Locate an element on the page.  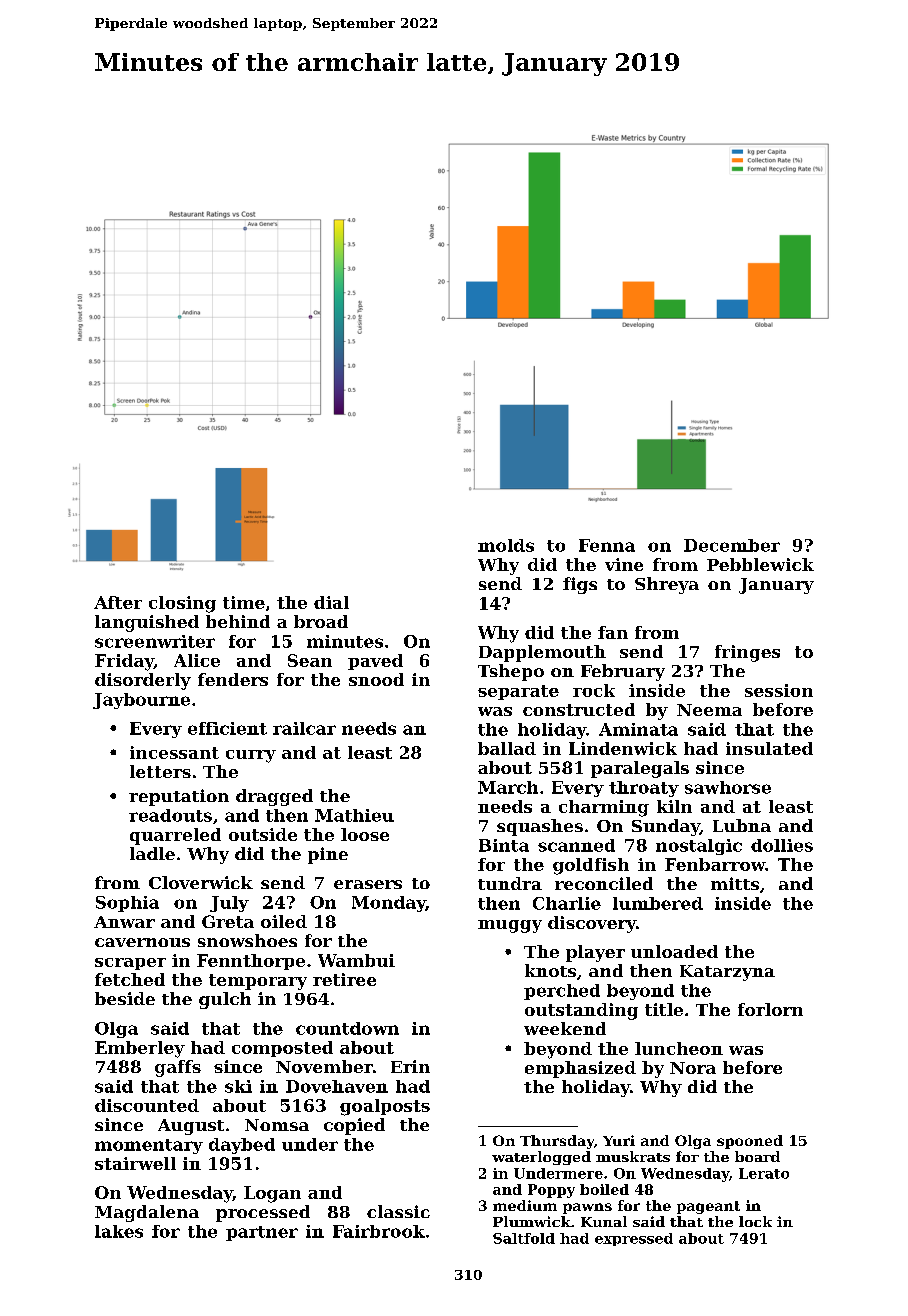
Pebblewick is located at coordinates (760, 564).
